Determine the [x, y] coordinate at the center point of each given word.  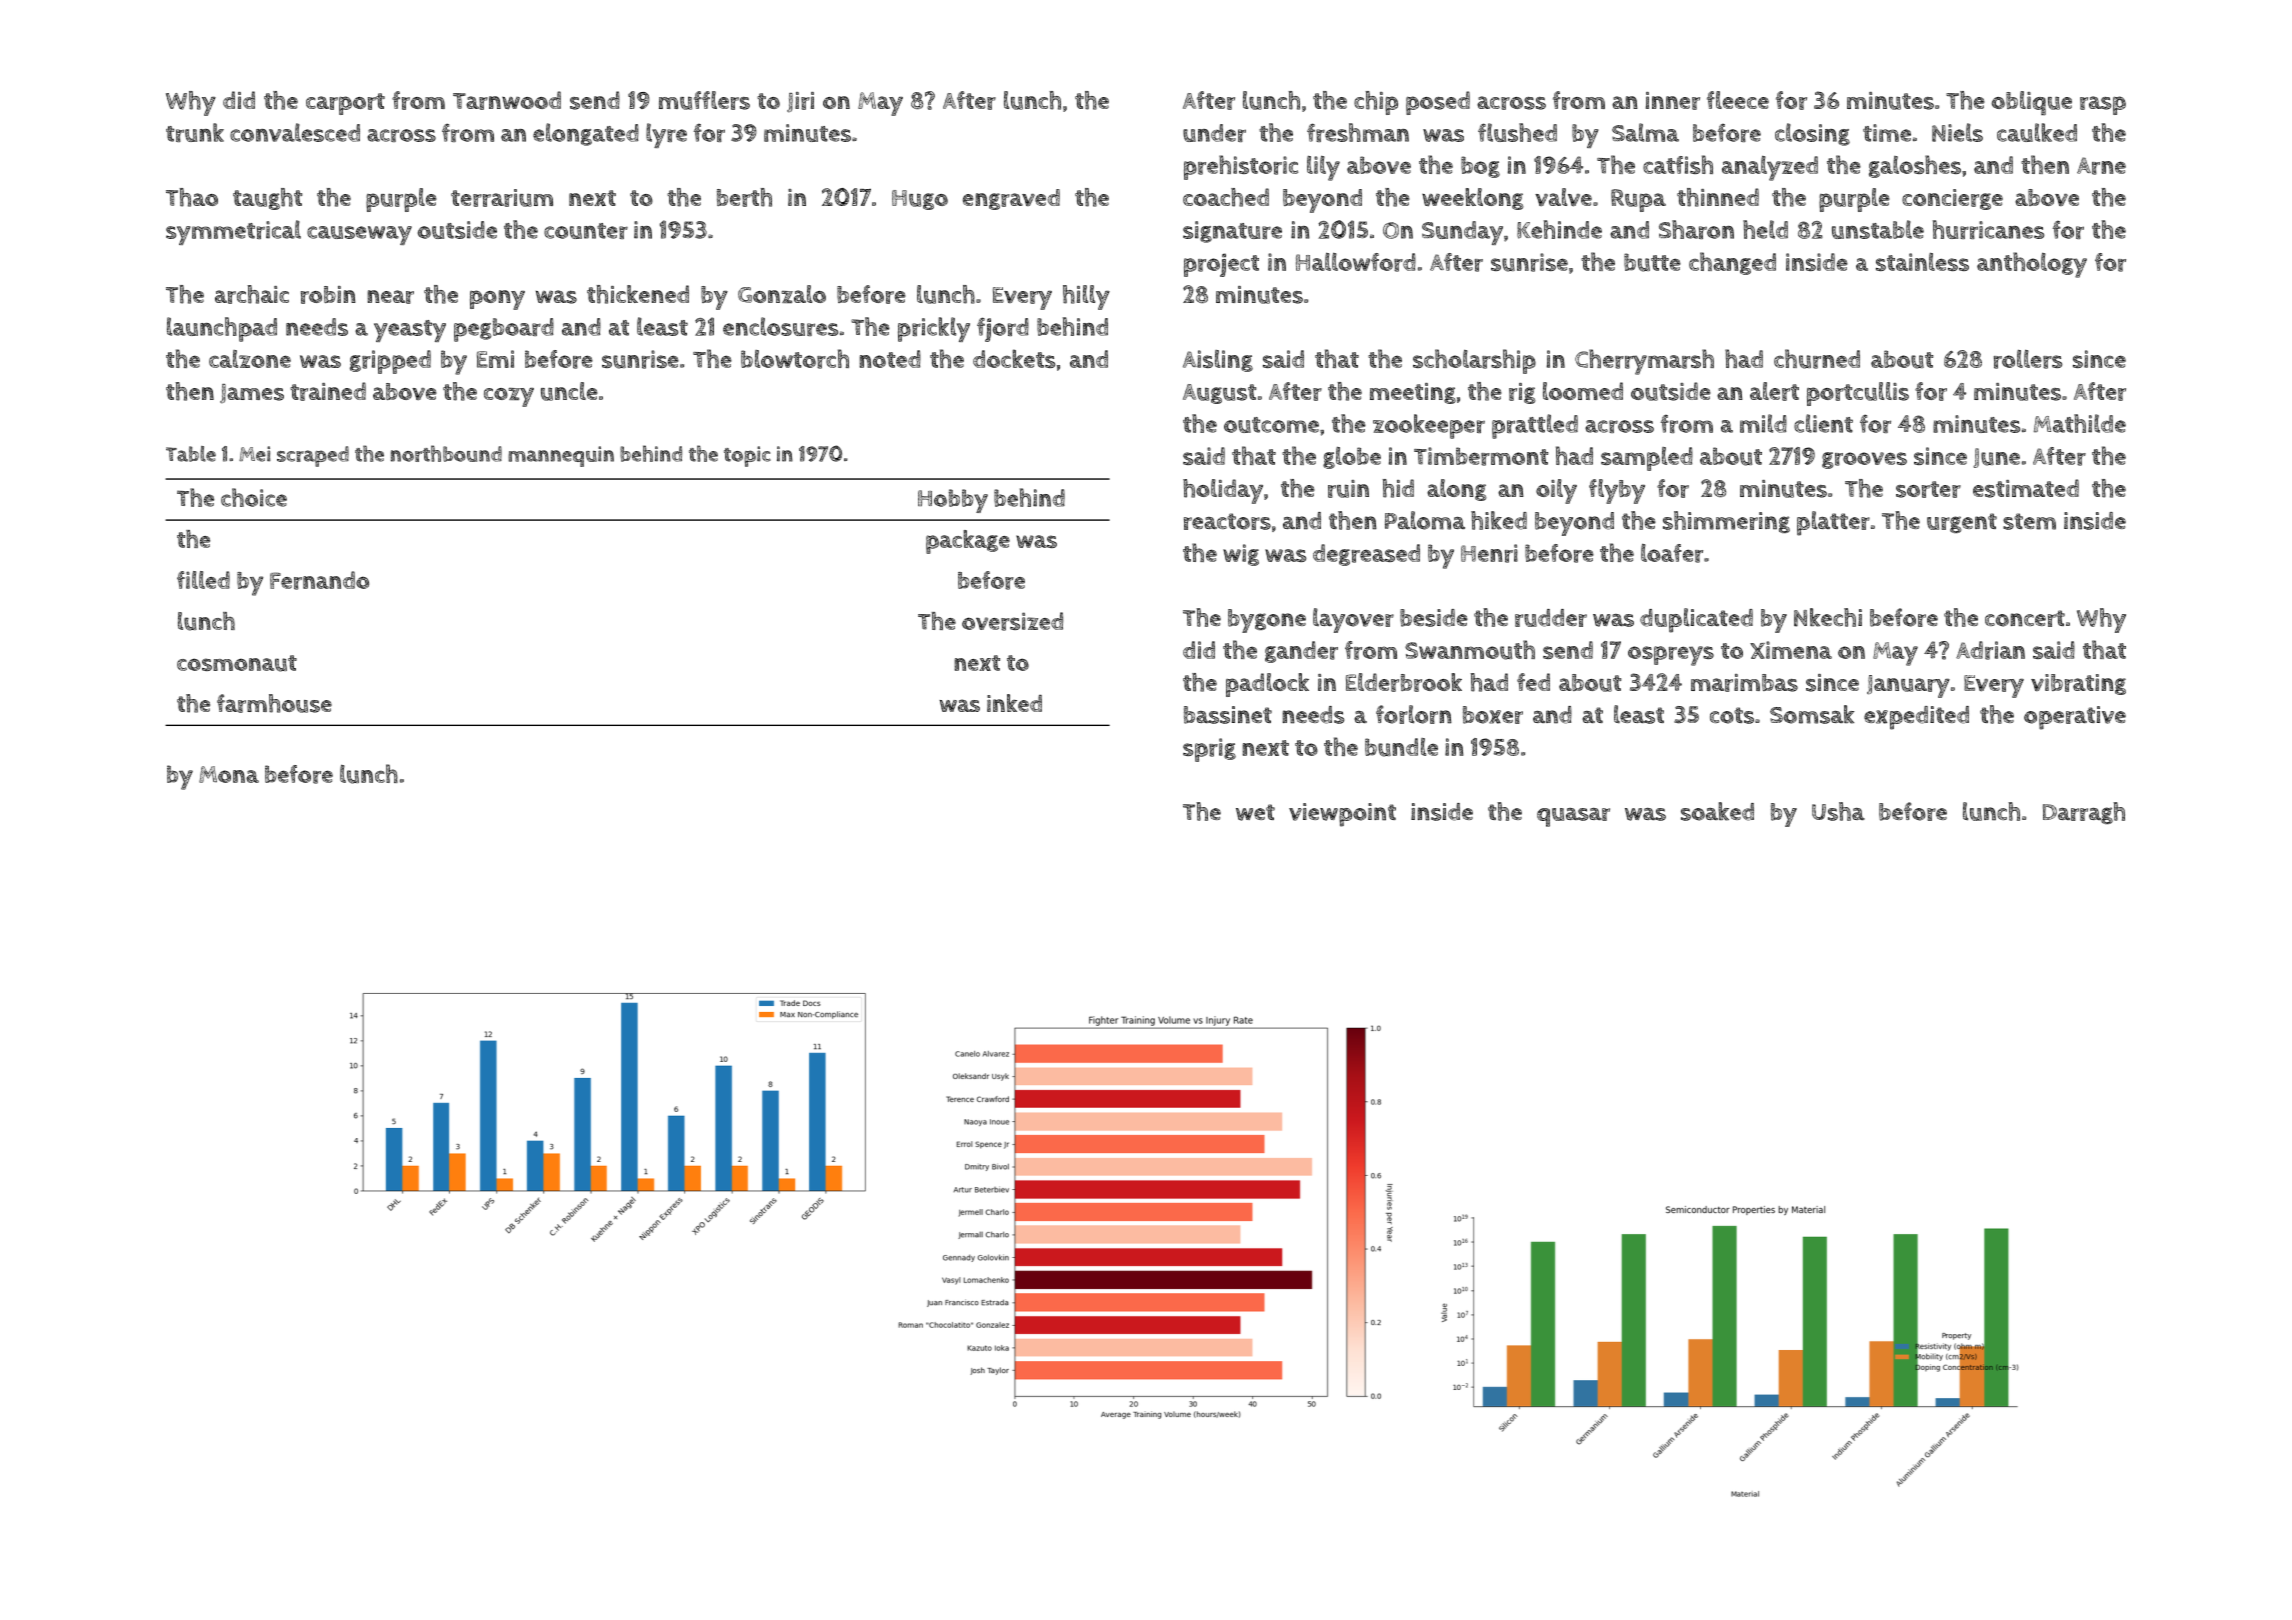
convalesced [295, 132]
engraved [1011, 199]
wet [1255, 812]
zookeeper [1429, 426]
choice [254, 497]
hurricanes [1988, 229]
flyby [1617, 491]
